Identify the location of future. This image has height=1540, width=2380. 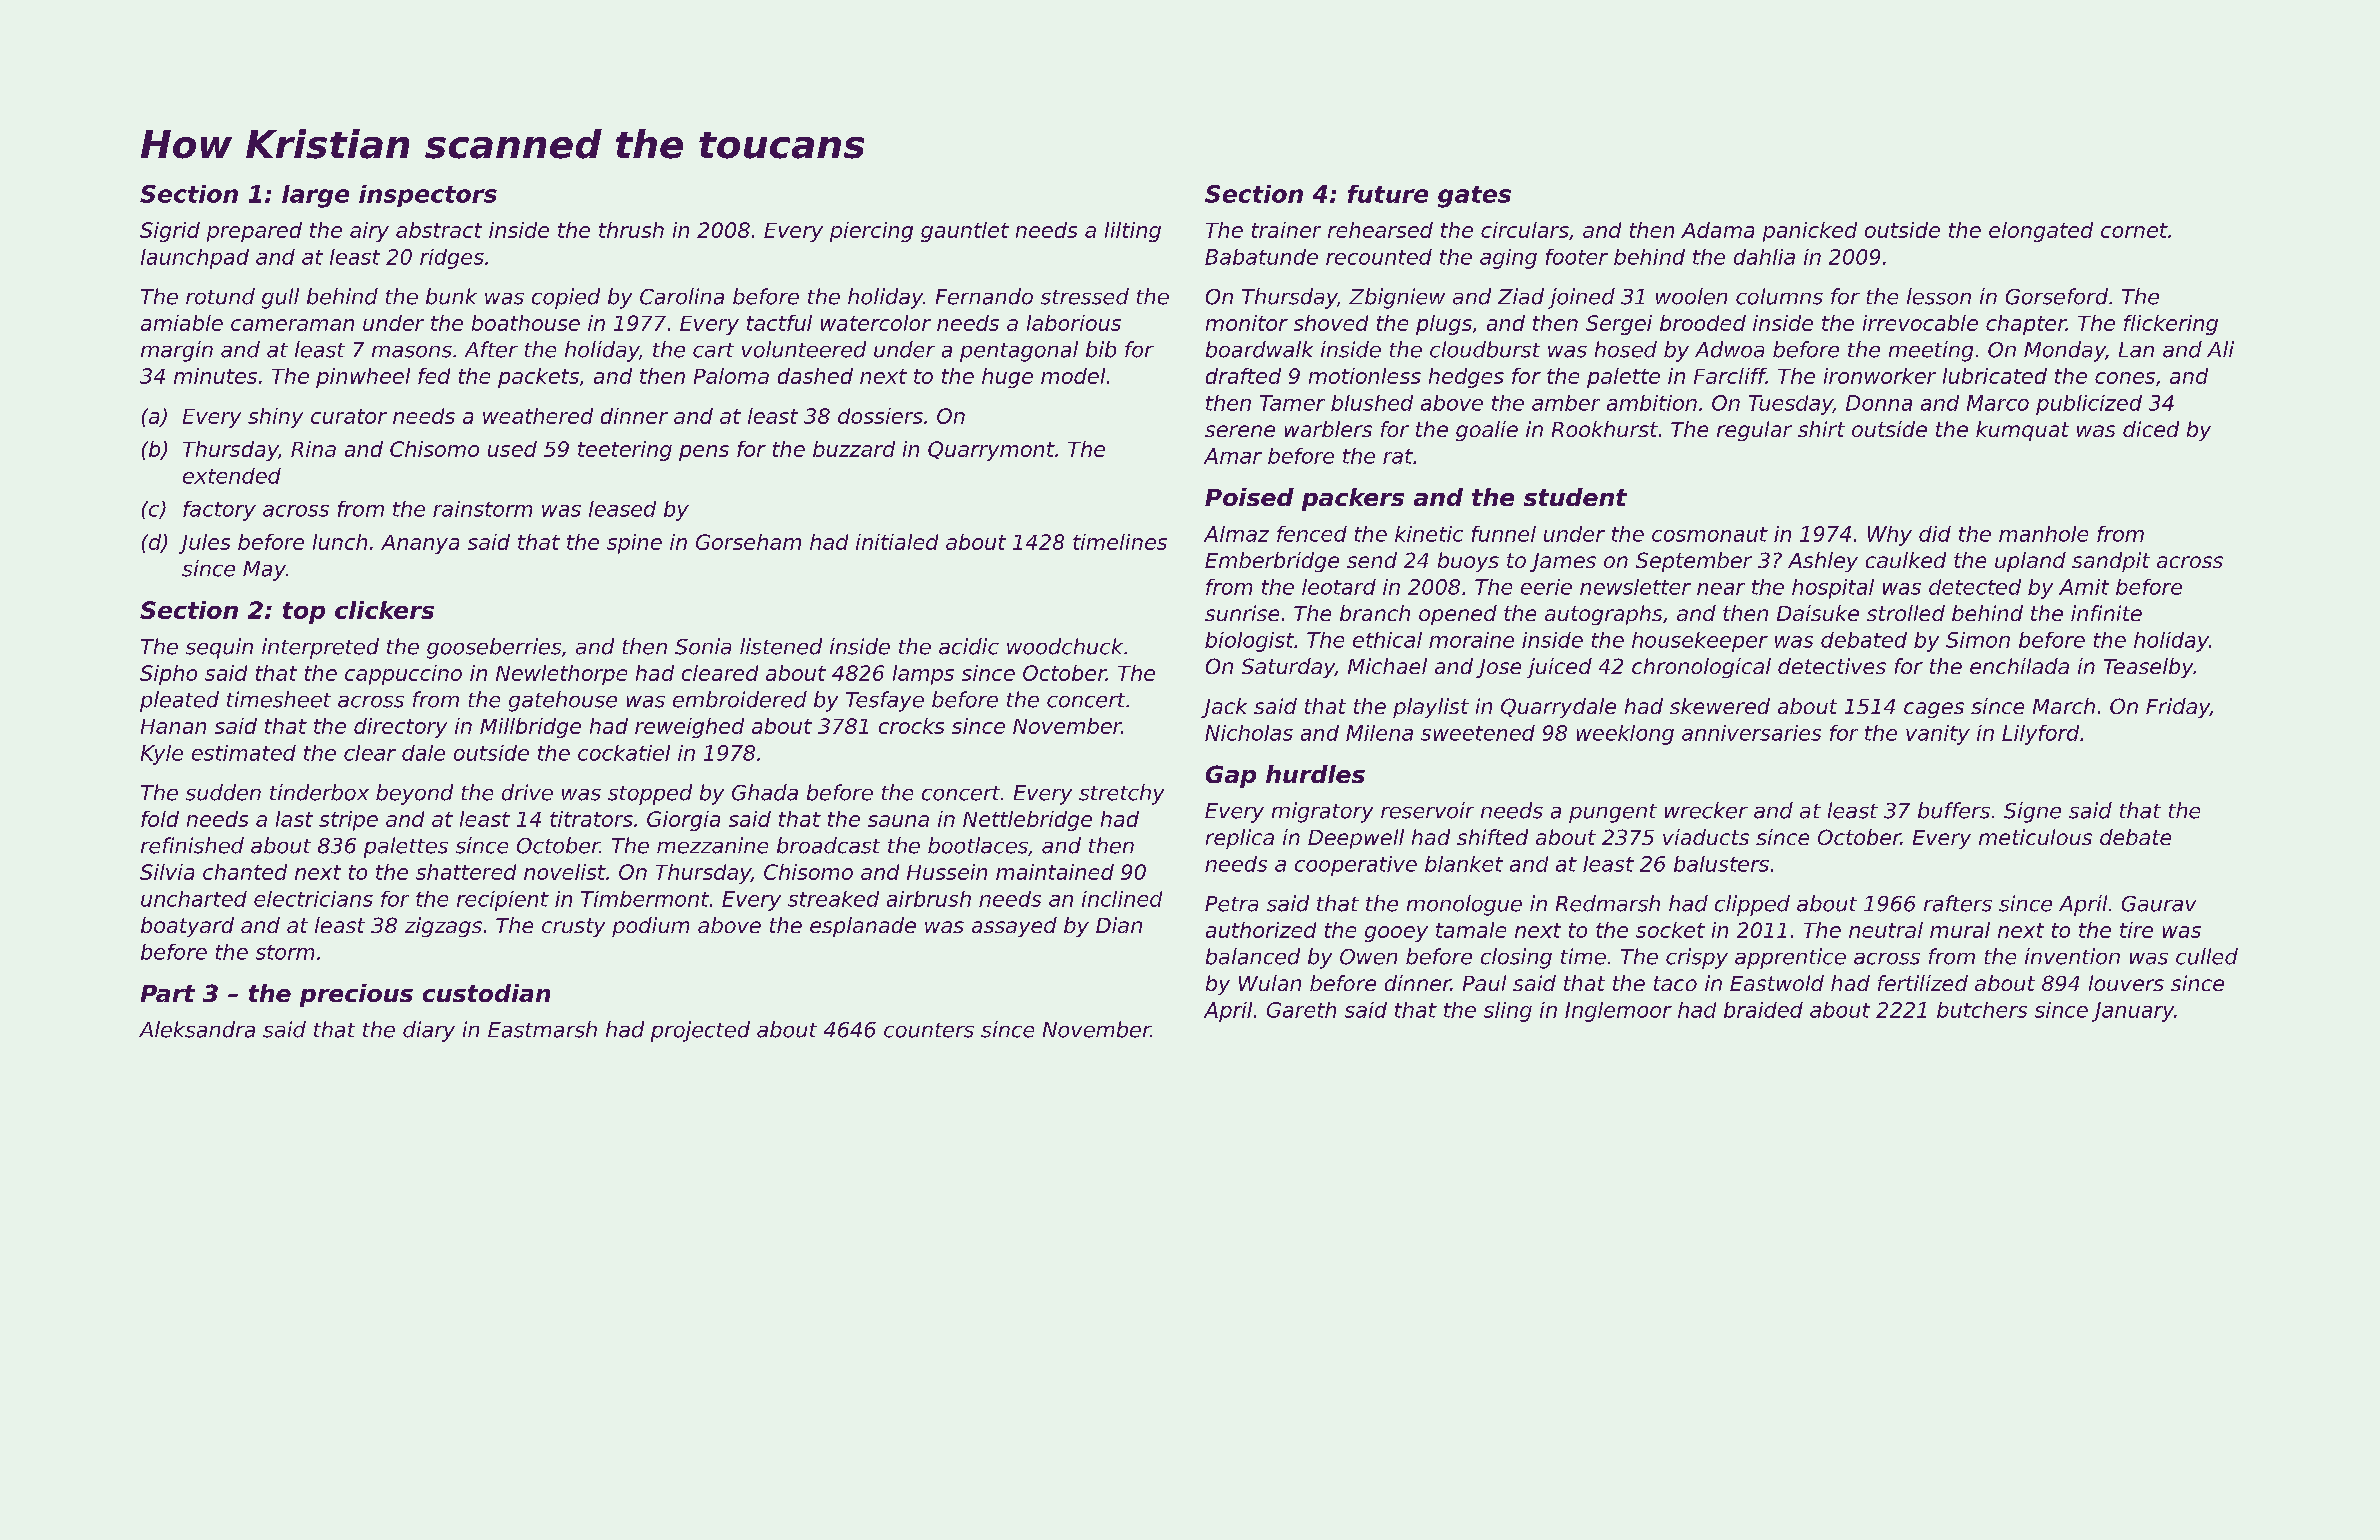
(1388, 194).
